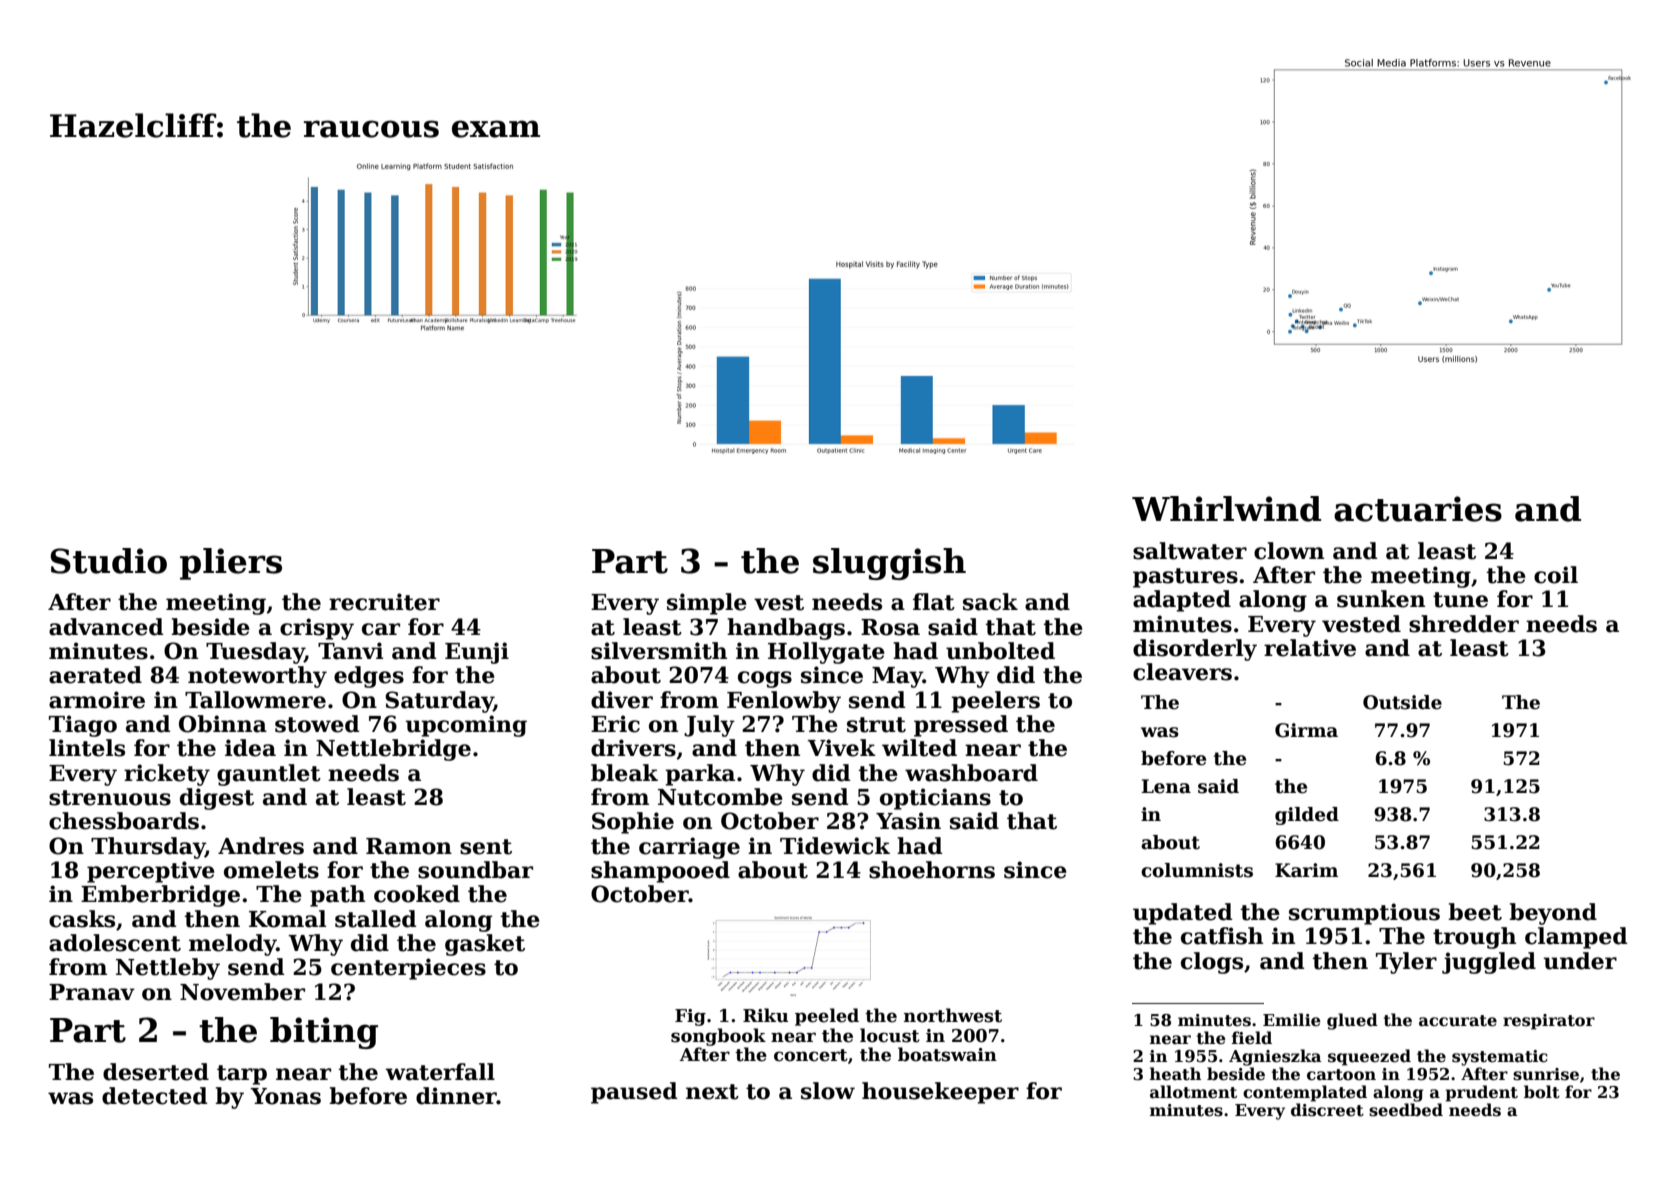 The image size is (1677, 1186). What do you see at coordinates (1402, 702) in the screenshot?
I see `Outside` at bounding box center [1402, 702].
